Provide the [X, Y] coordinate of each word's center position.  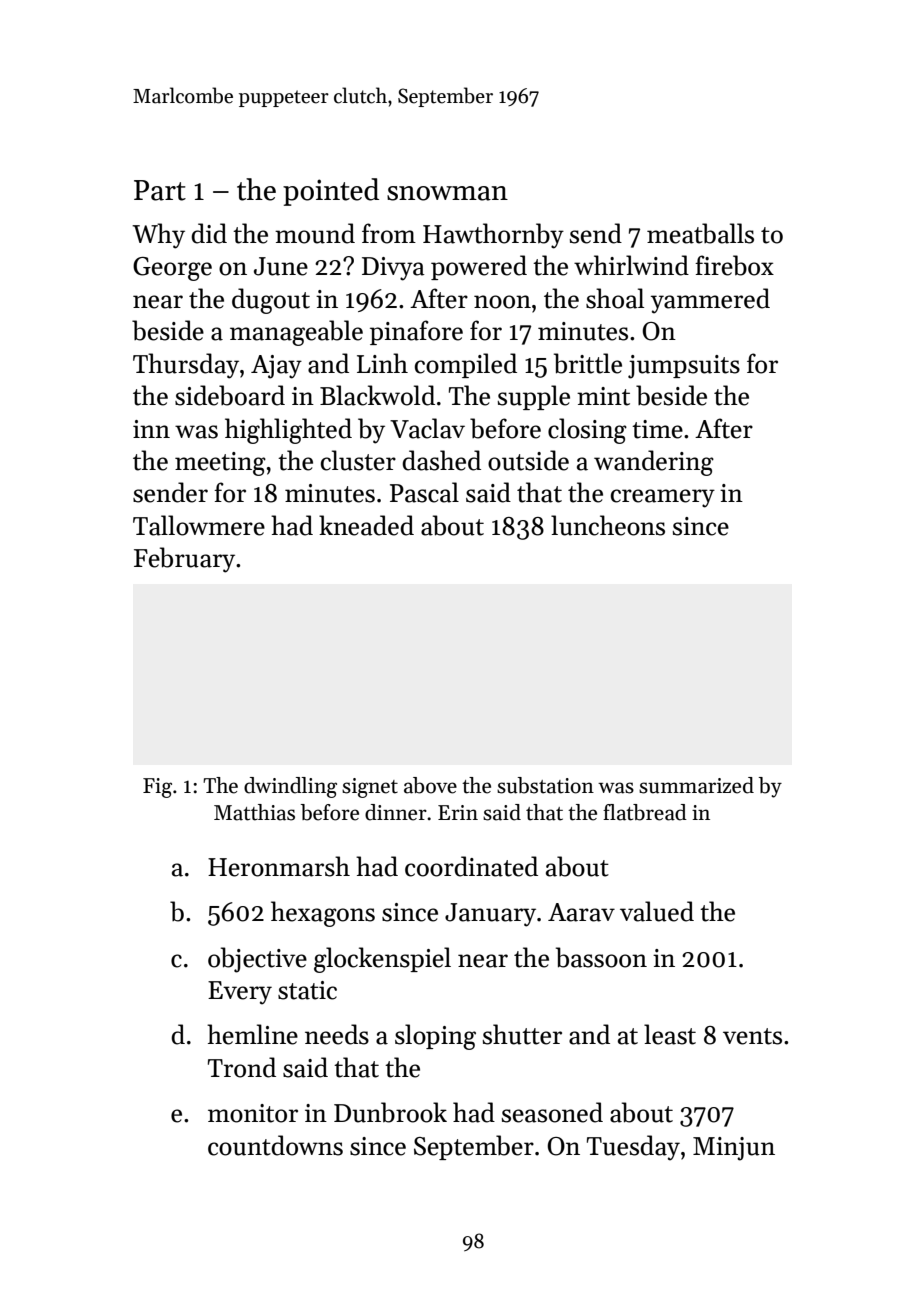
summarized [696, 785]
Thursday [186, 366]
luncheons [608, 525]
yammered [710, 301]
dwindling [290, 787]
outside [528, 460]
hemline [252, 1034]
